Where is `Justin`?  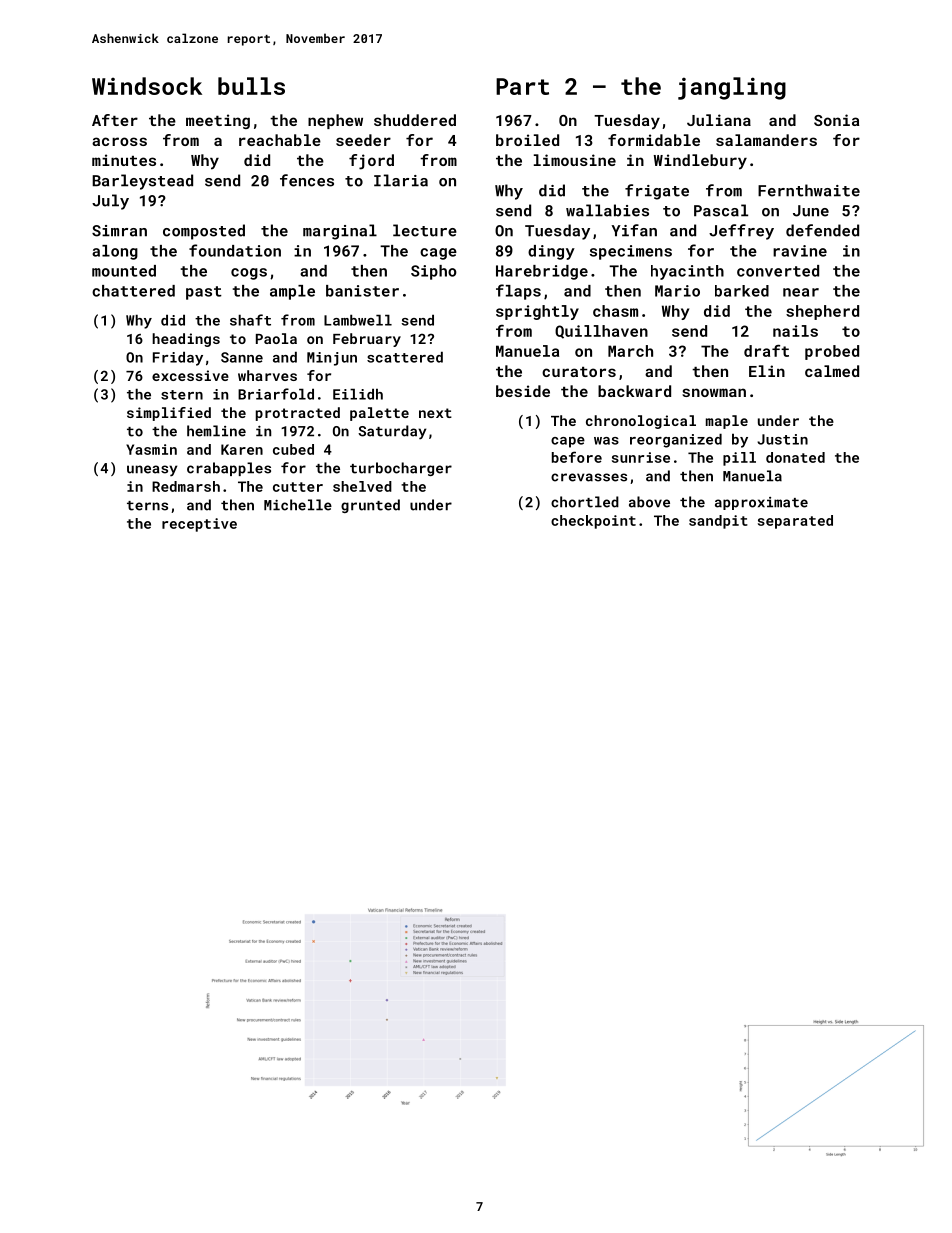
Justin is located at coordinates (782, 439).
